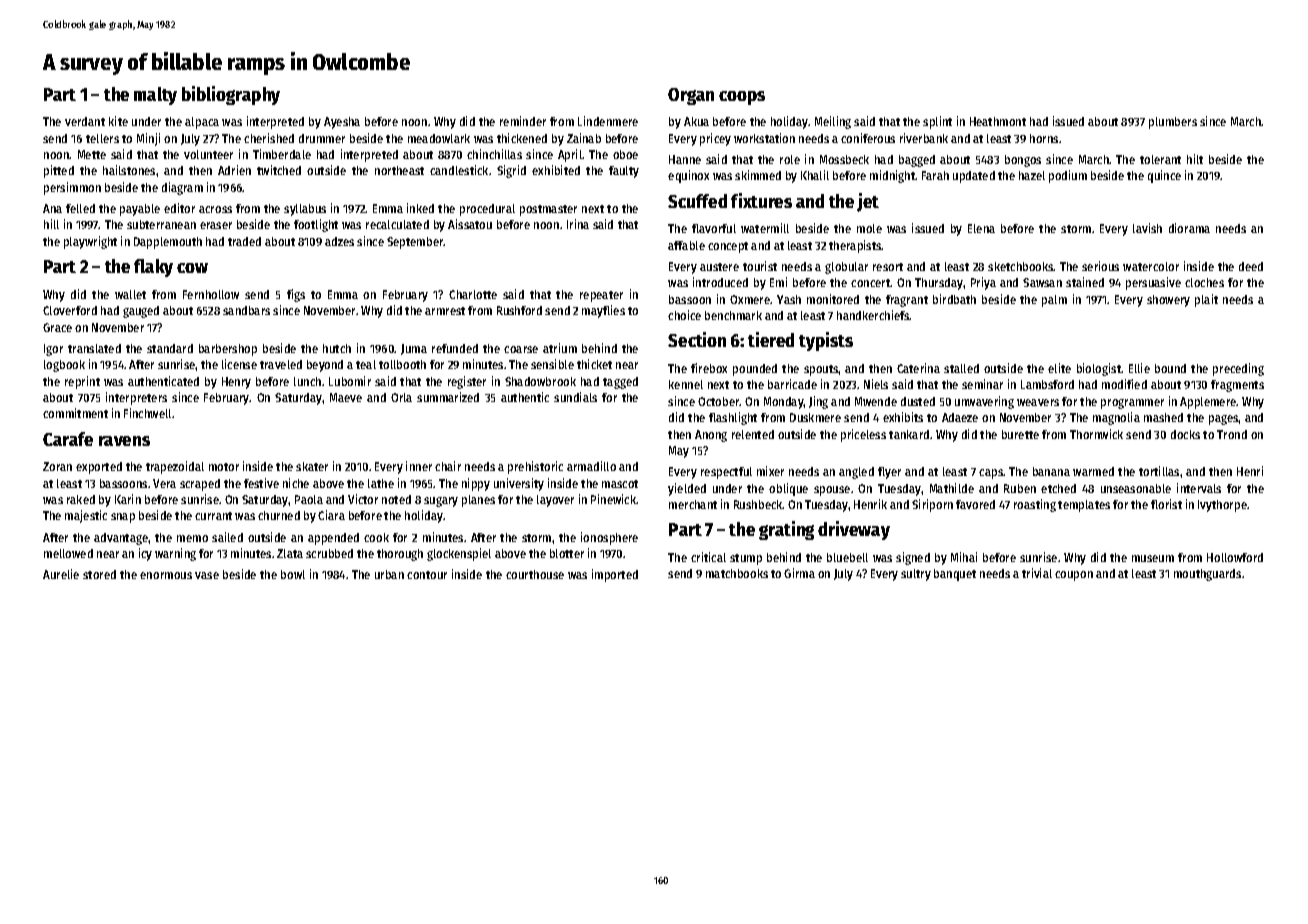  Describe the element at coordinates (615, 575) in the page. I see `imported` at that location.
